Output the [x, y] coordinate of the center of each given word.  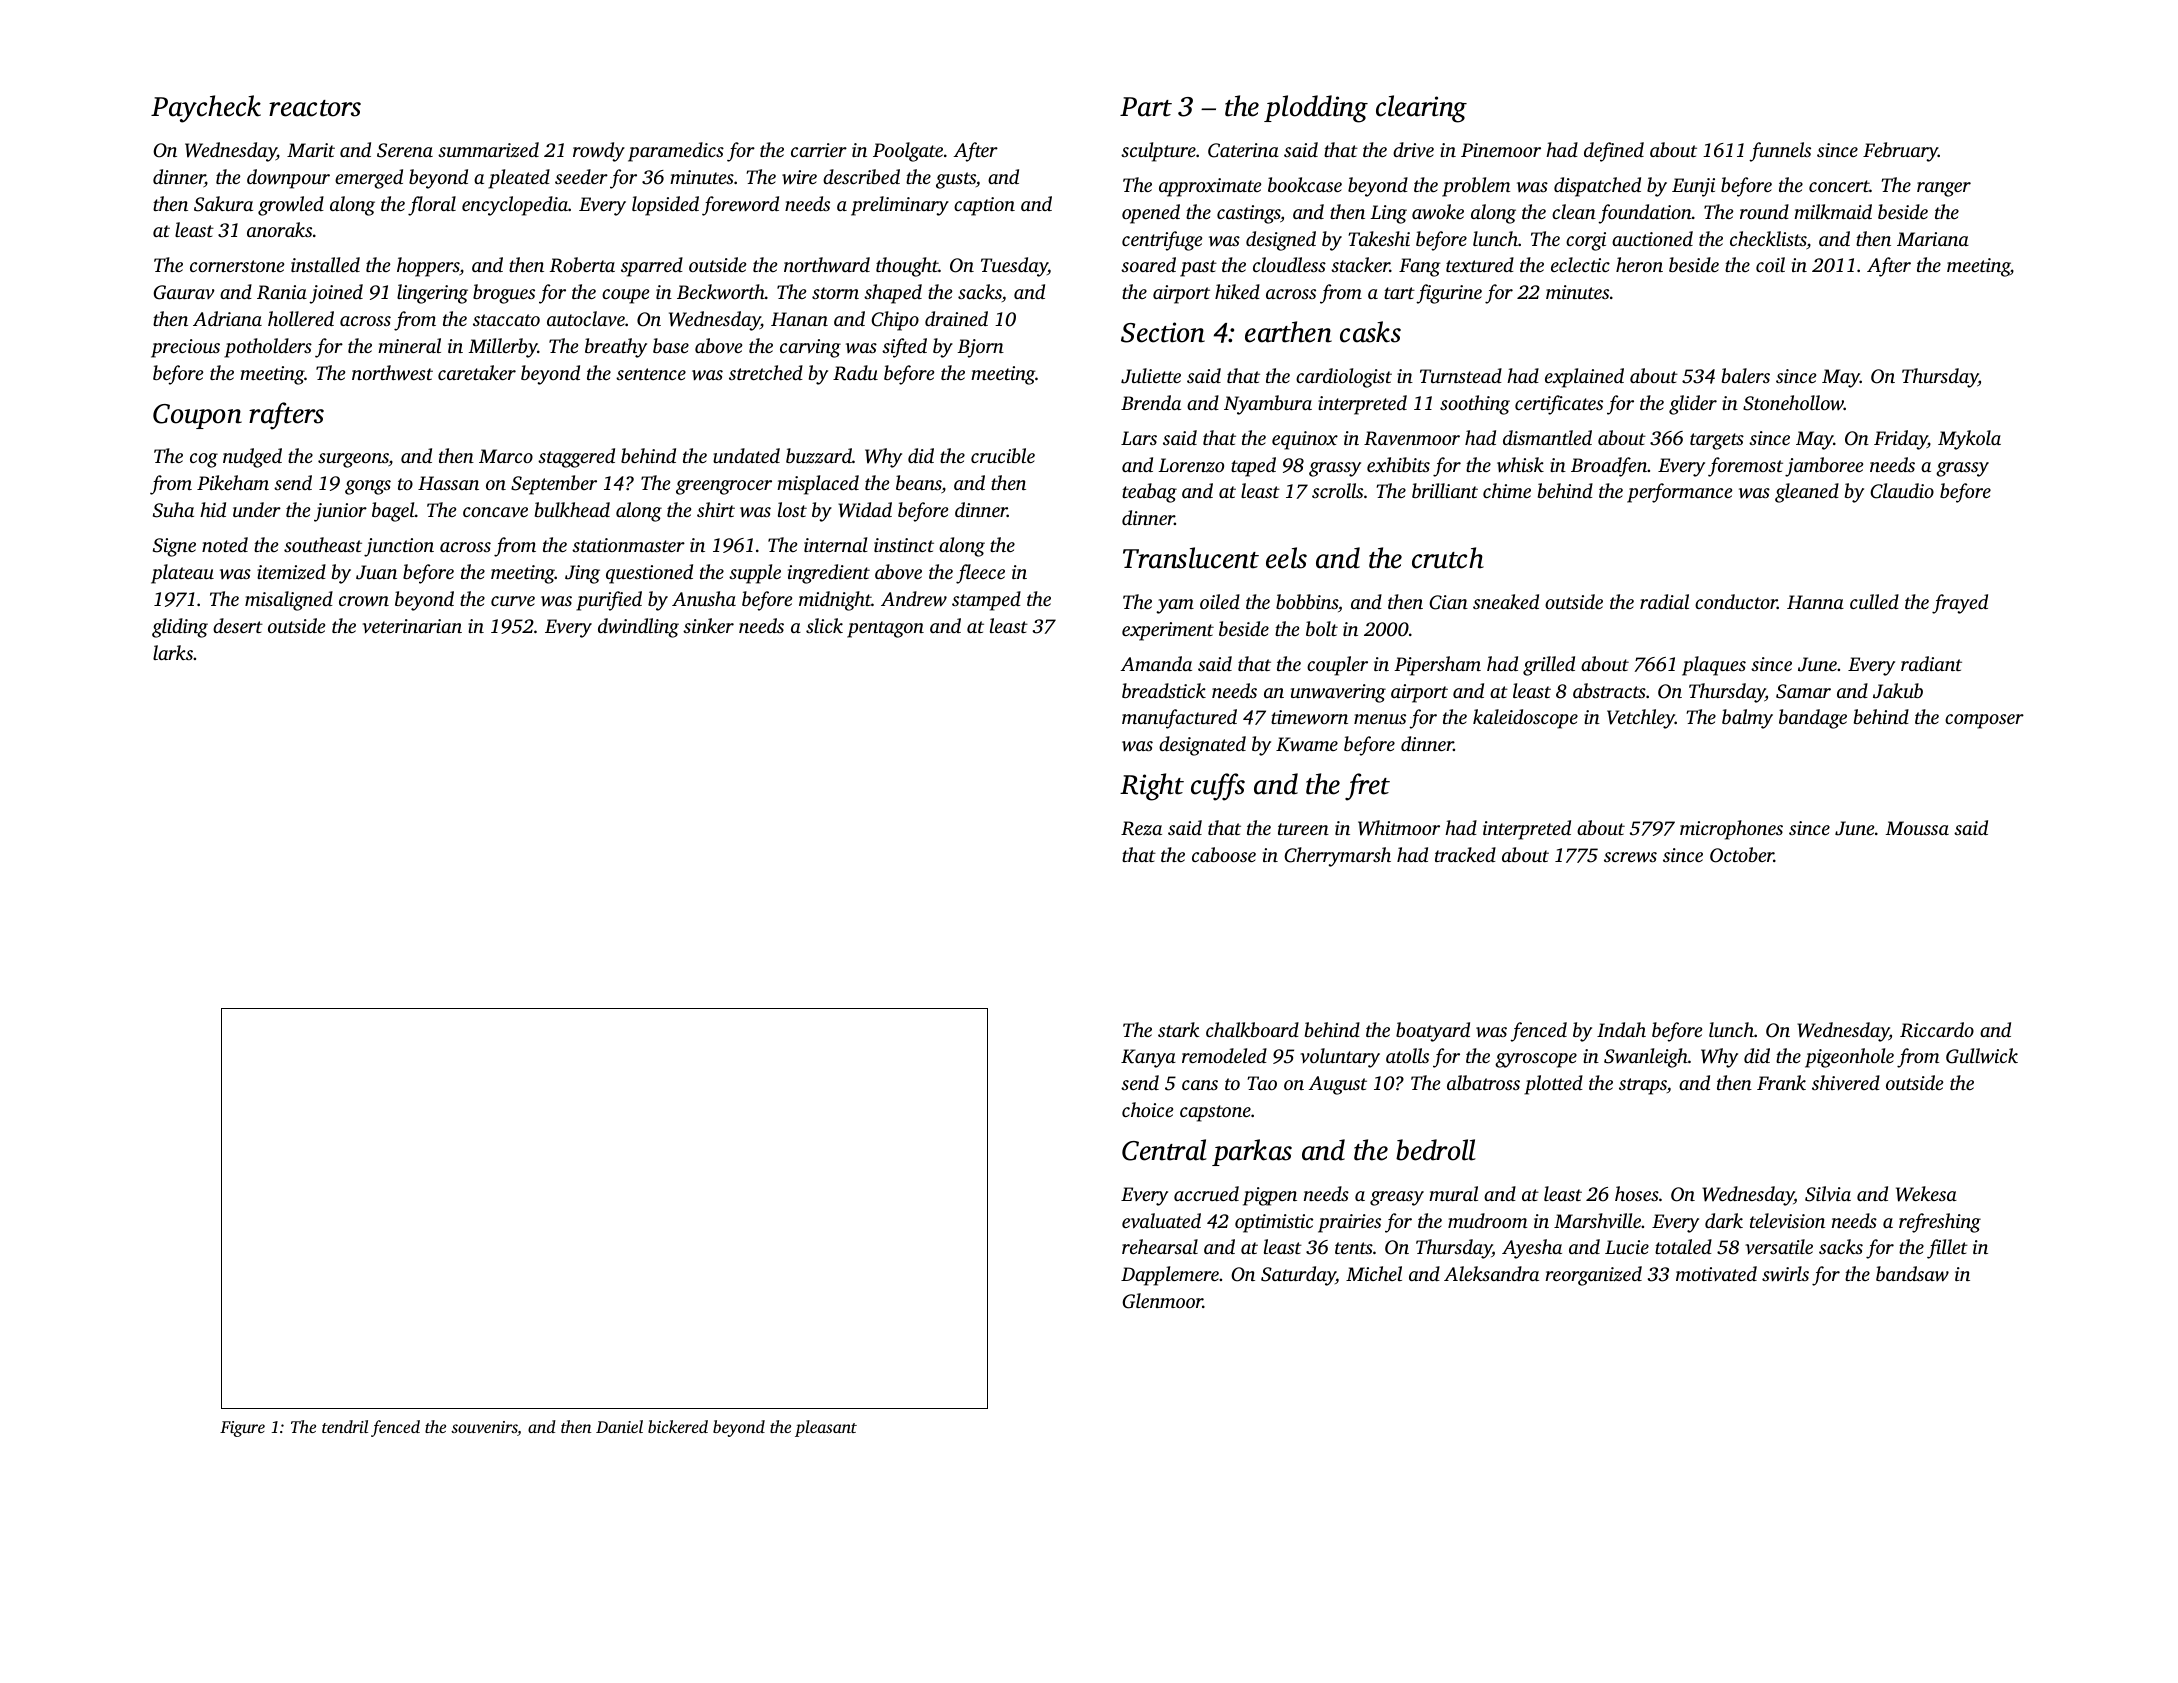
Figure [242, 1429]
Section [1163, 332]
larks [173, 652]
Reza [1141, 828]
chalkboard [1252, 1029]
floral [432, 206]
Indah [1621, 1029]
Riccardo [1937, 1030]
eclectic [1580, 264]
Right [1152, 787]
